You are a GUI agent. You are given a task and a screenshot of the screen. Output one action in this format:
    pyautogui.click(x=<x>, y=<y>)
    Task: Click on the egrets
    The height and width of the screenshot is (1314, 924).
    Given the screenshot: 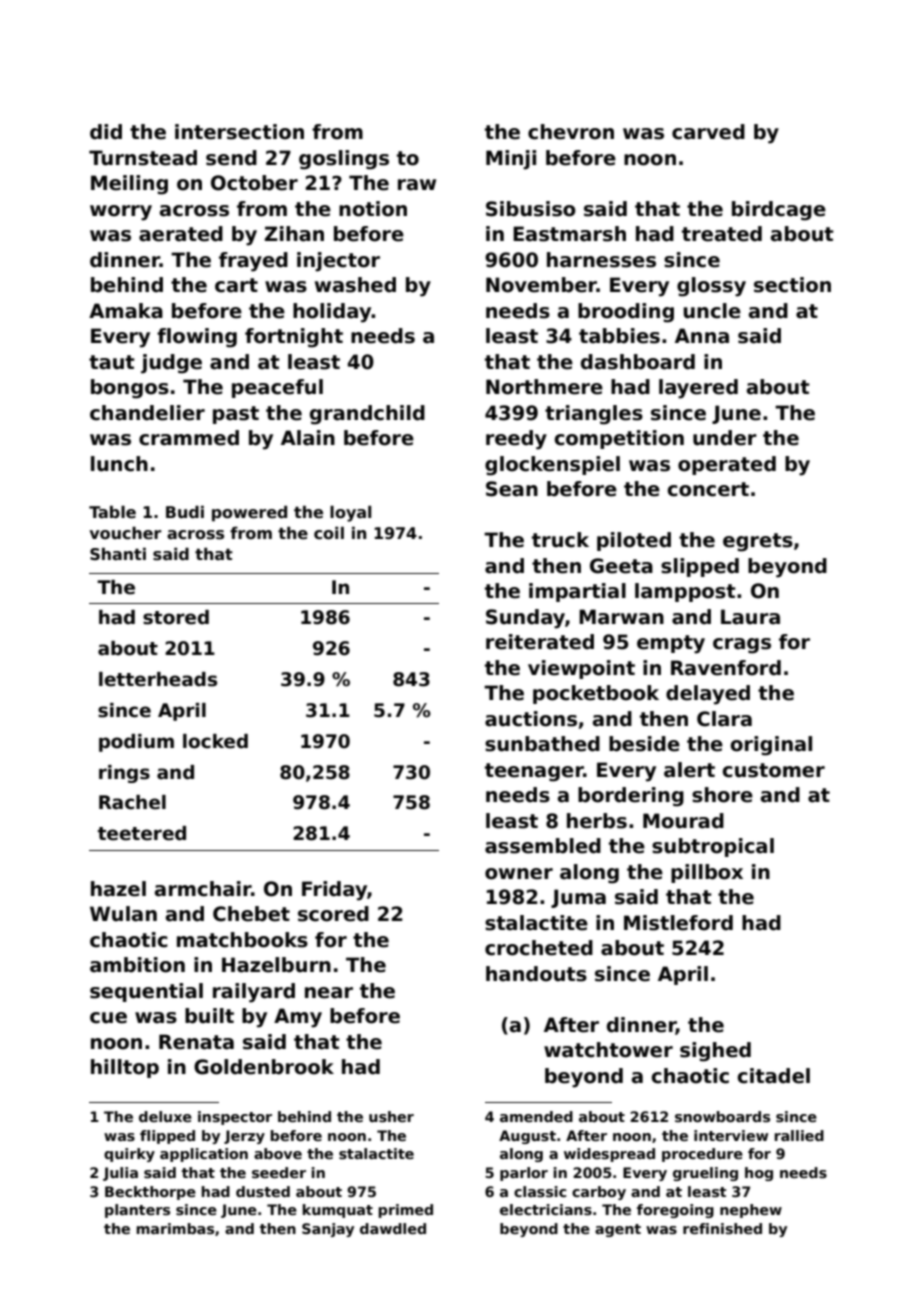 What is the action you would take?
    pyautogui.click(x=758, y=542)
